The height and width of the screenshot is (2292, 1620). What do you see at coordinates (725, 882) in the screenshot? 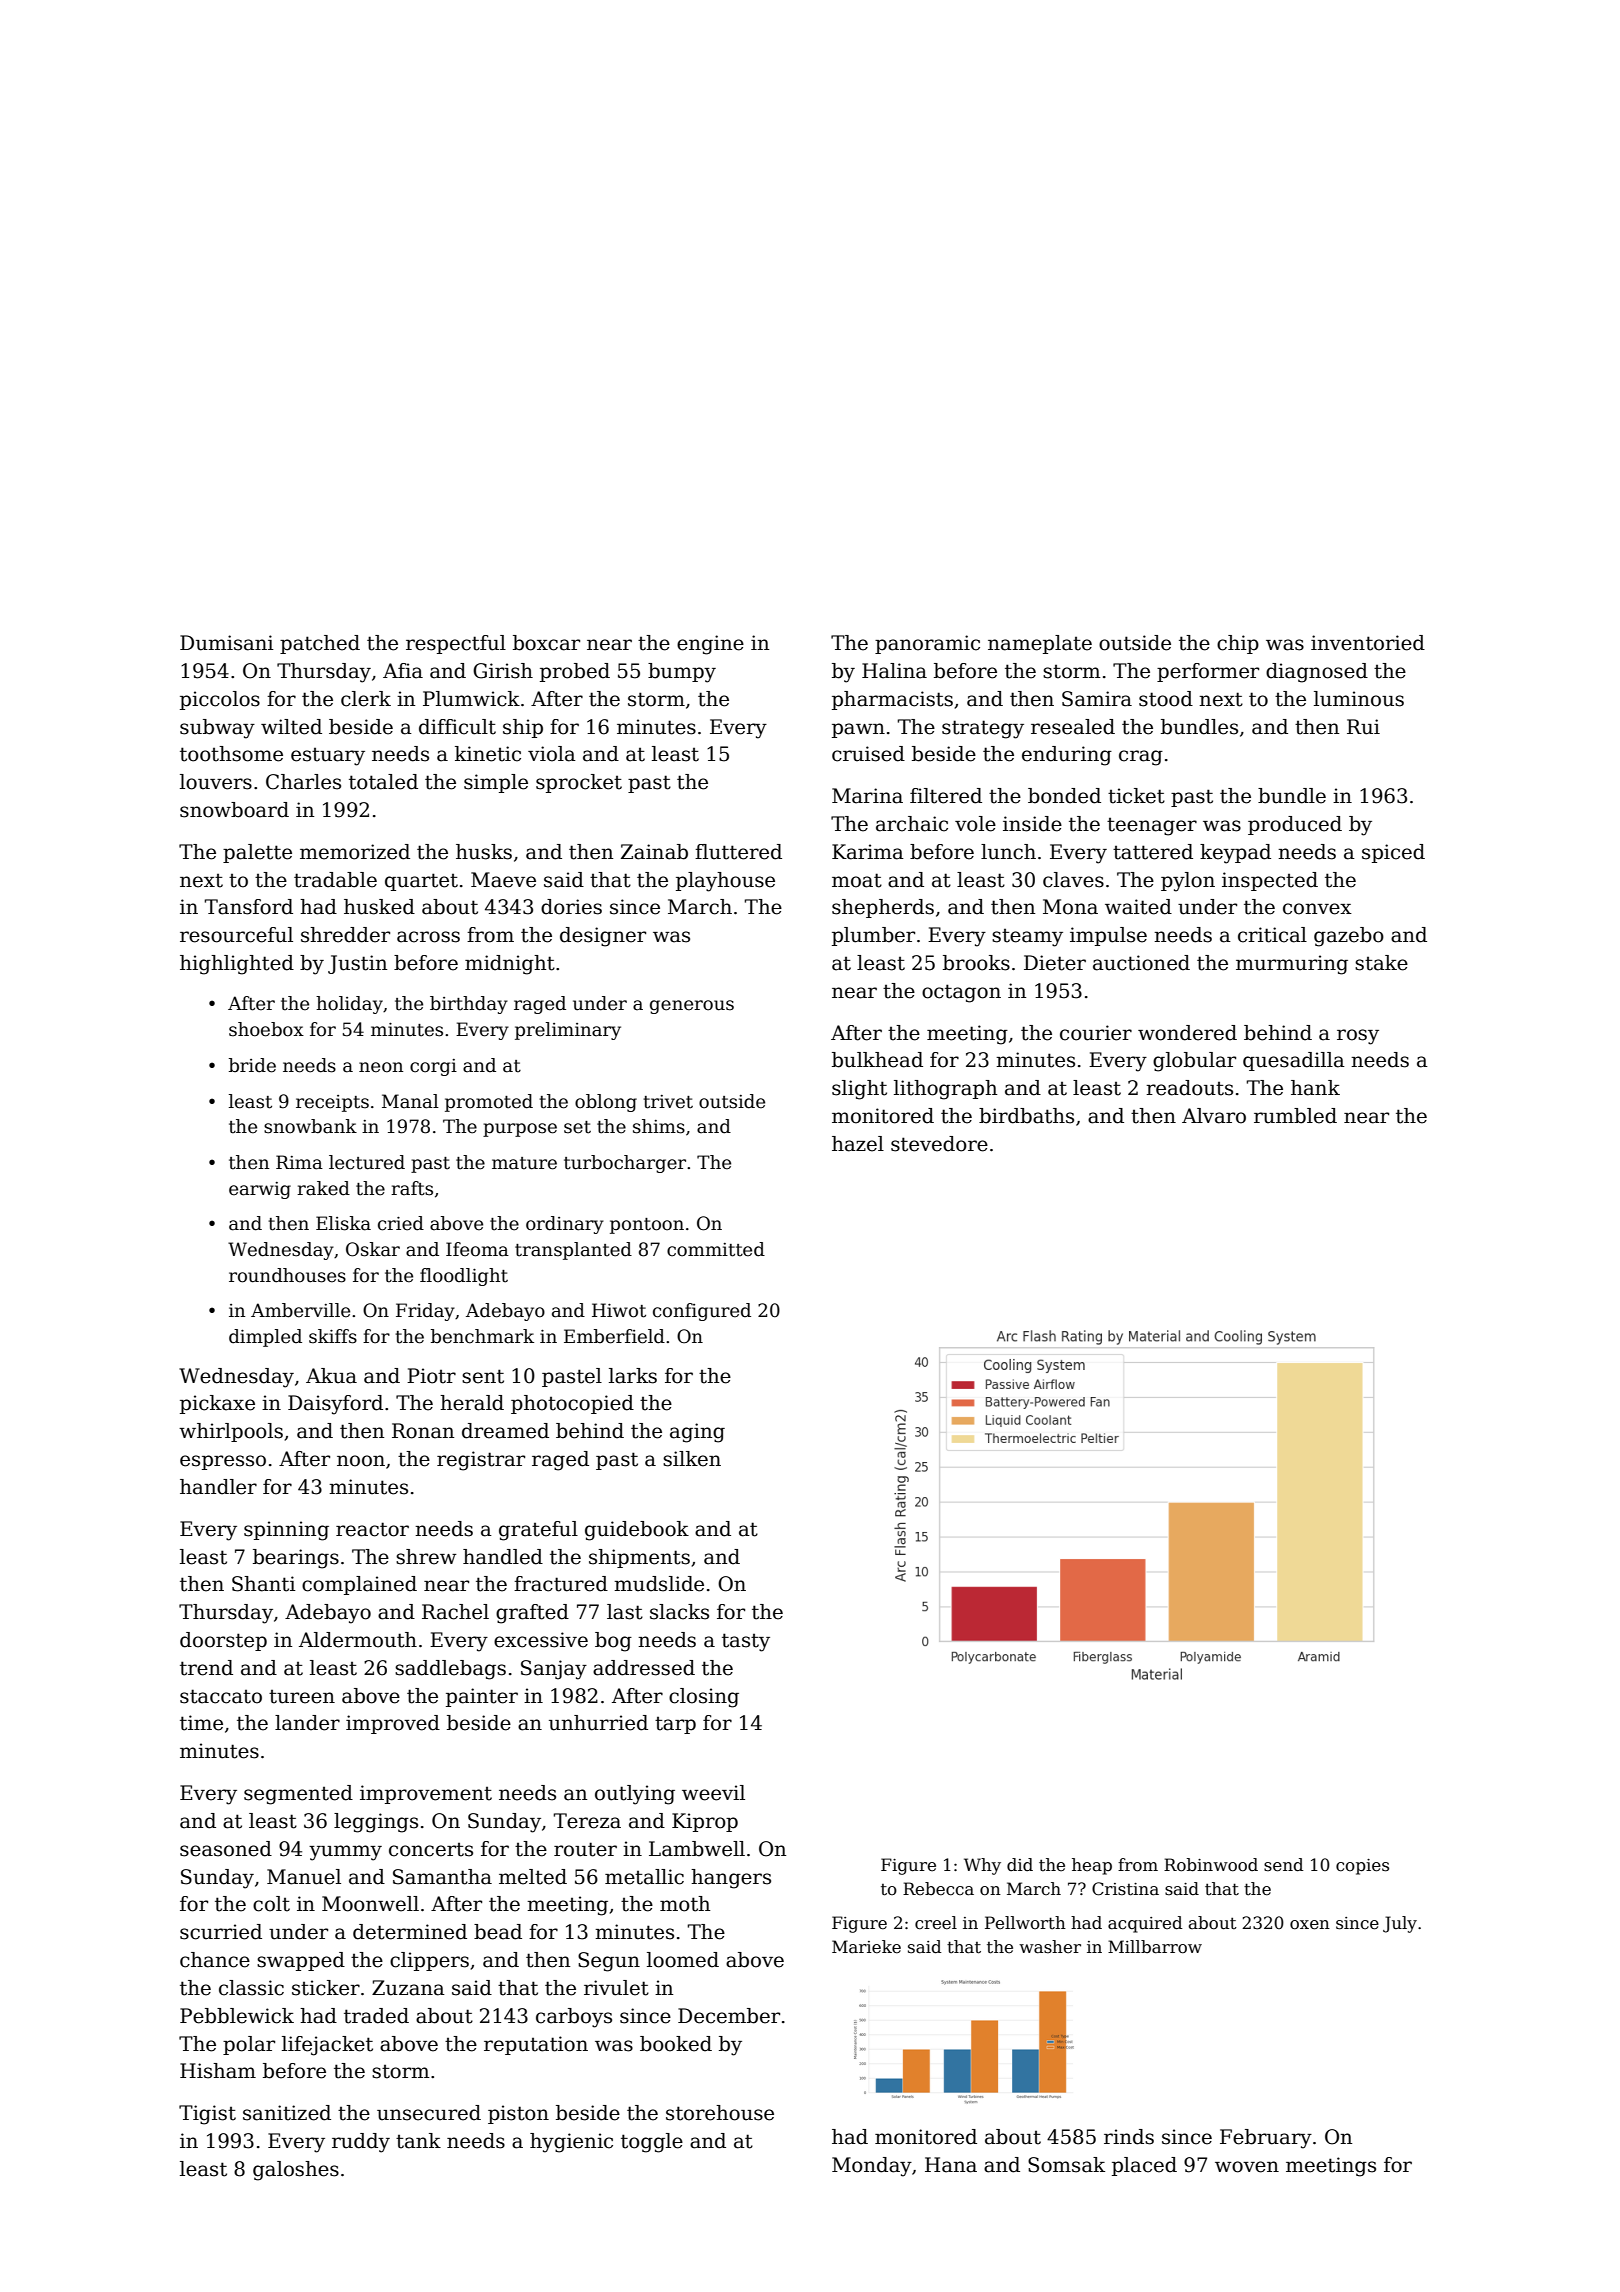
I see `playhouse` at bounding box center [725, 882].
